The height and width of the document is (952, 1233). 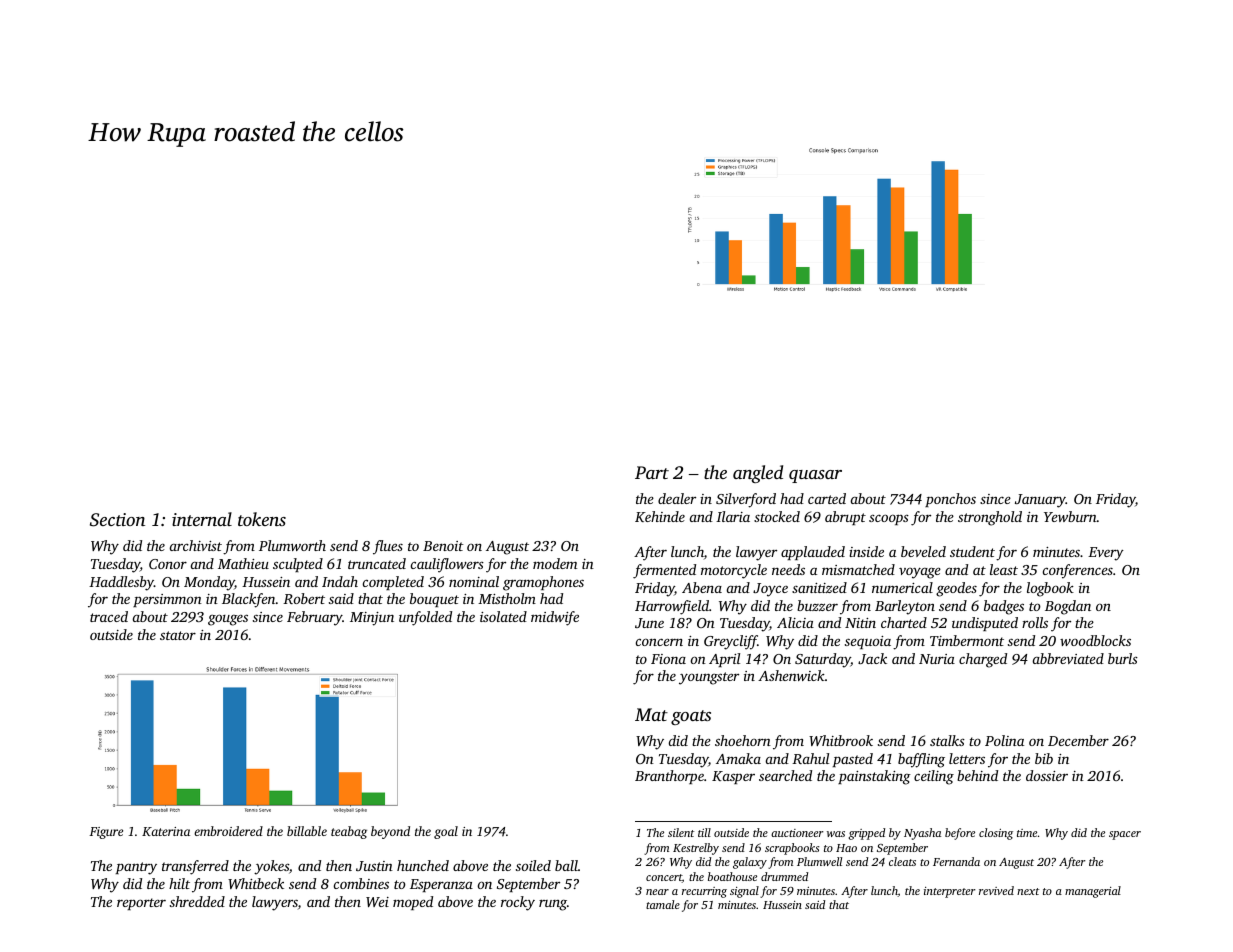 What do you see at coordinates (815, 476) in the document?
I see `quasar` at bounding box center [815, 476].
